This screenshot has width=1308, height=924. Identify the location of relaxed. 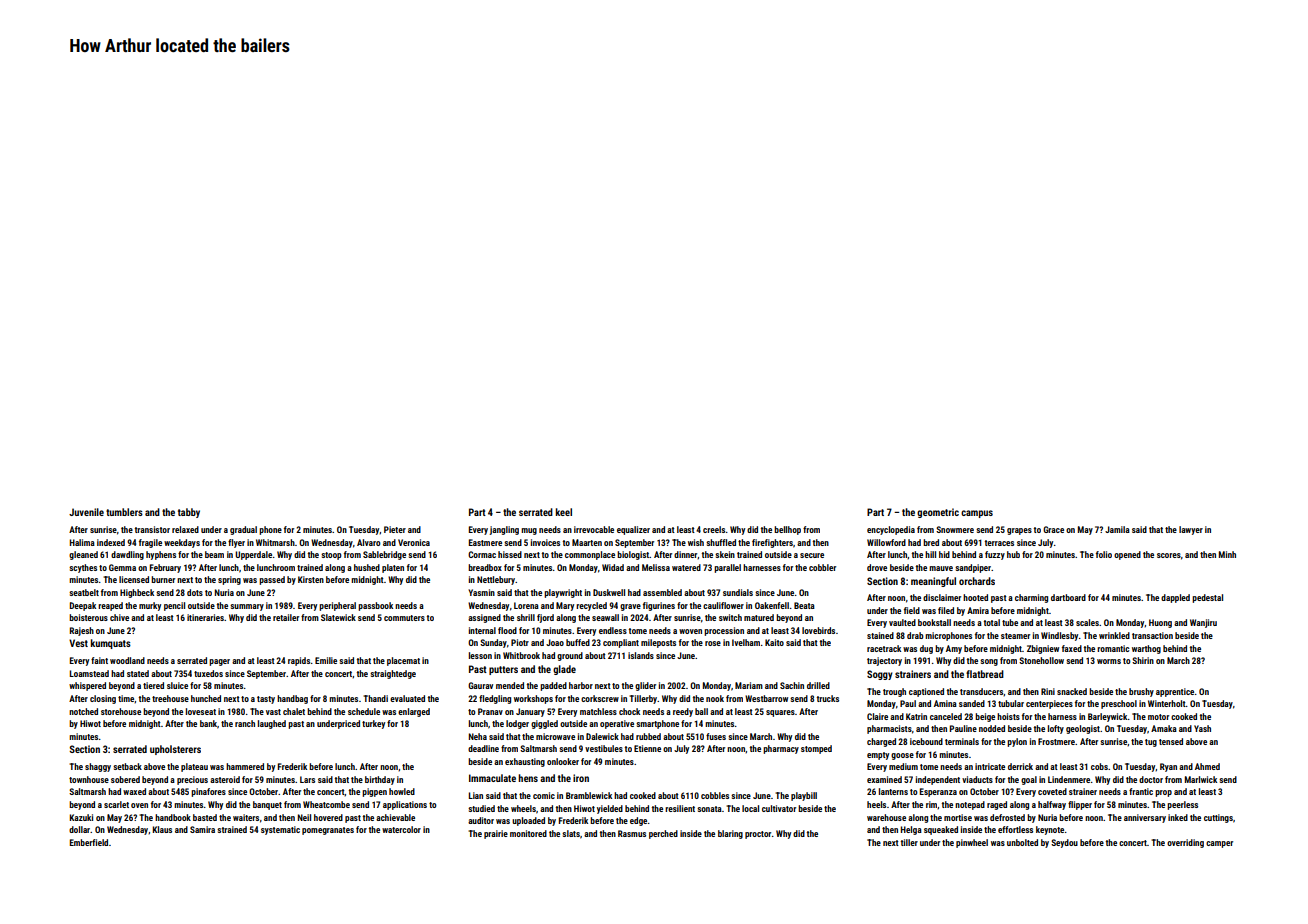
(185, 529).
